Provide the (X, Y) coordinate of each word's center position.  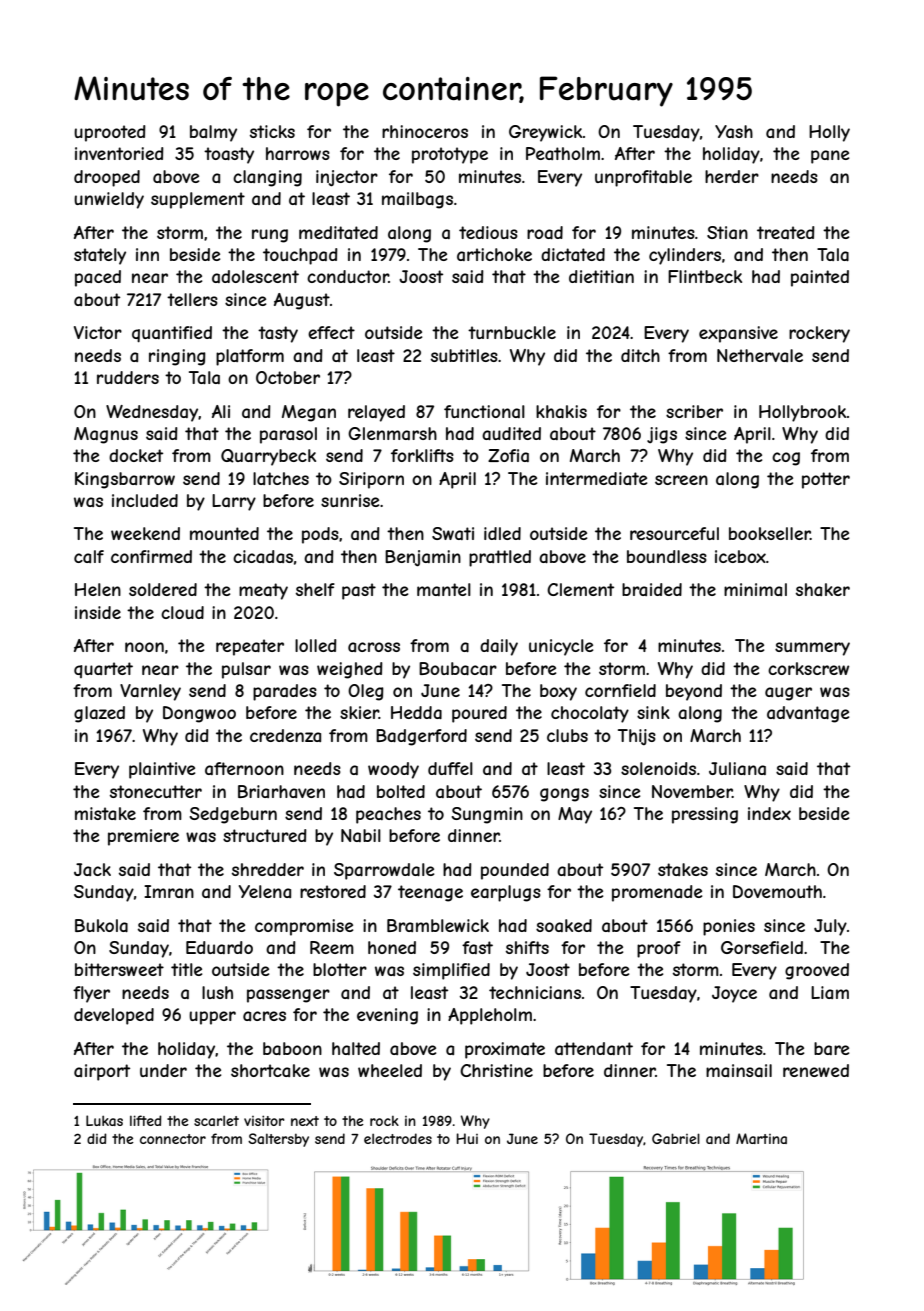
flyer (91, 994)
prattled (500, 558)
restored (333, 891)
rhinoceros (425, 131)
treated (786, 232)
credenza (285, 735)
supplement (198, 200)
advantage (808, 714)
